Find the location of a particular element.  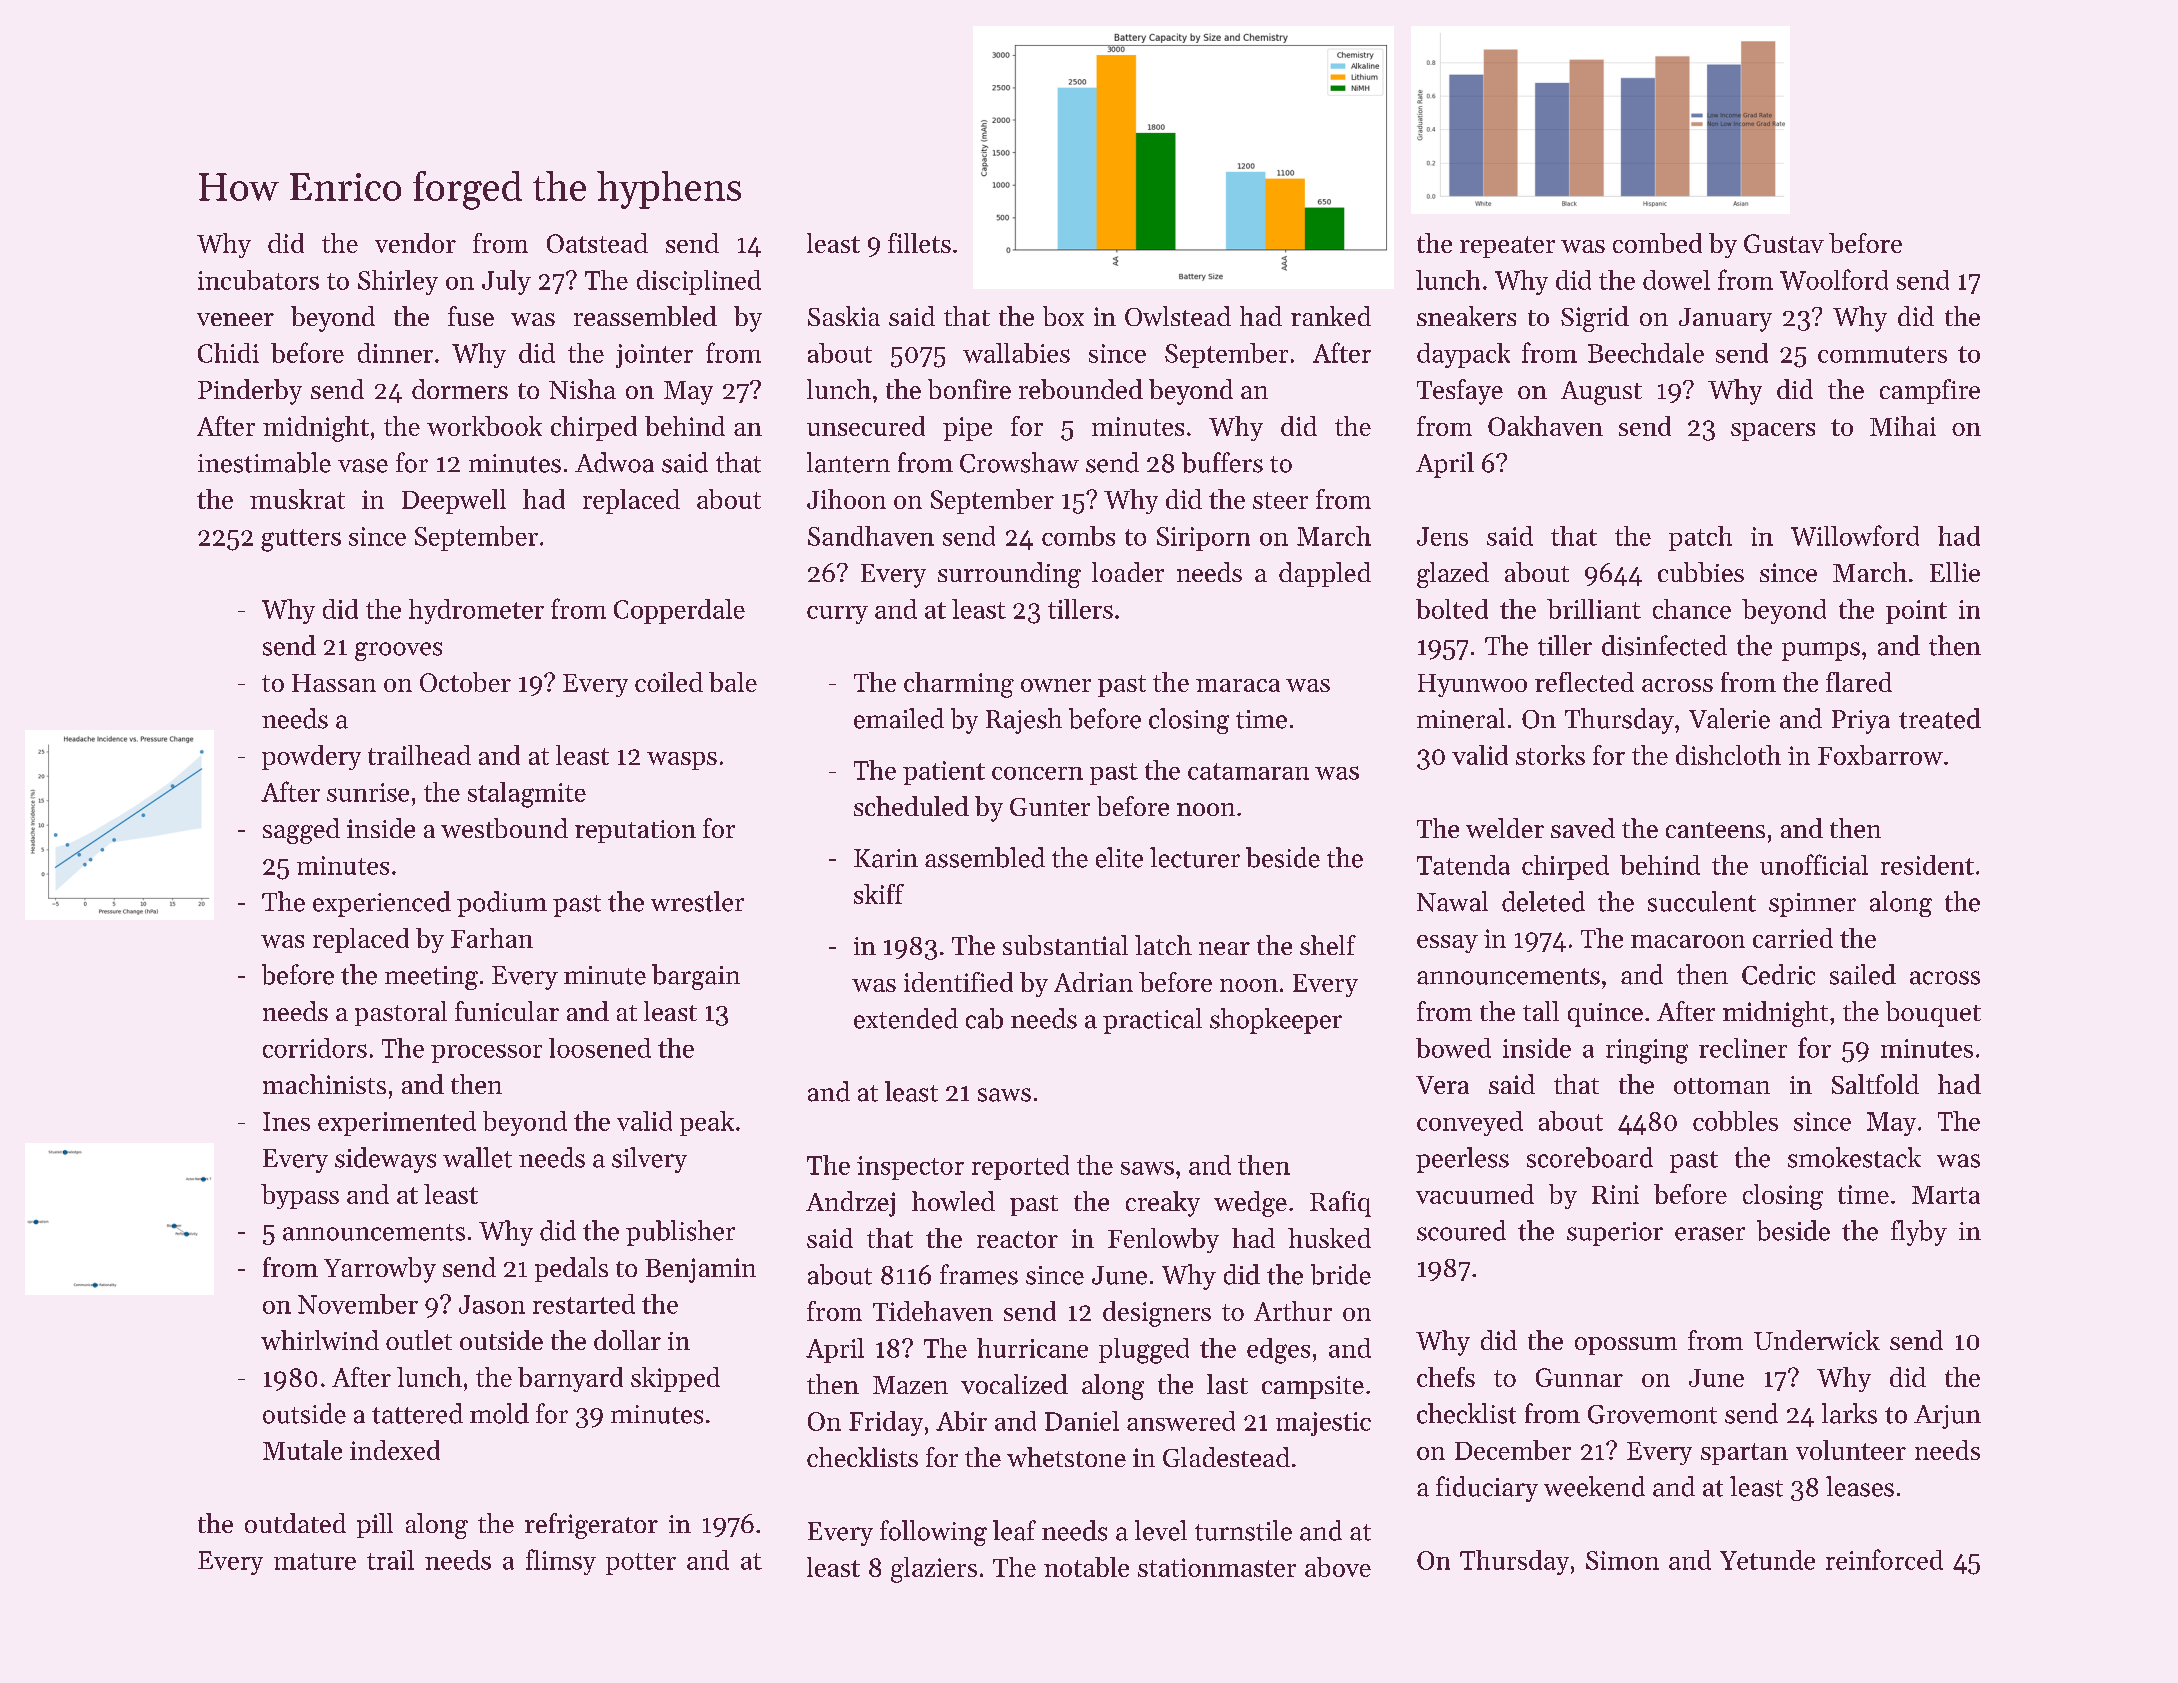

bypass is located at coordinates (300, 1196).
